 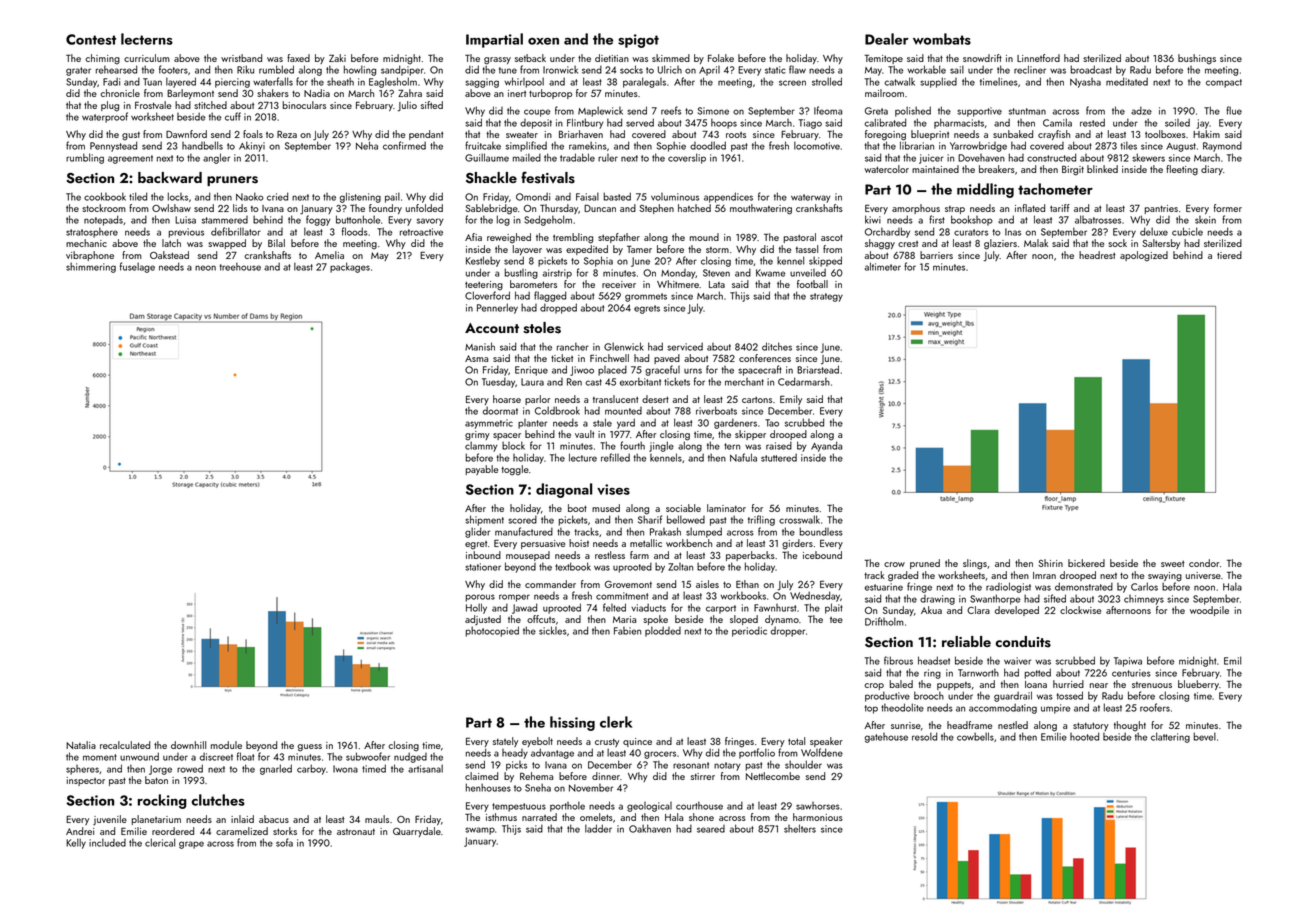 I want to click on glider, so click(x=477, y=532).
